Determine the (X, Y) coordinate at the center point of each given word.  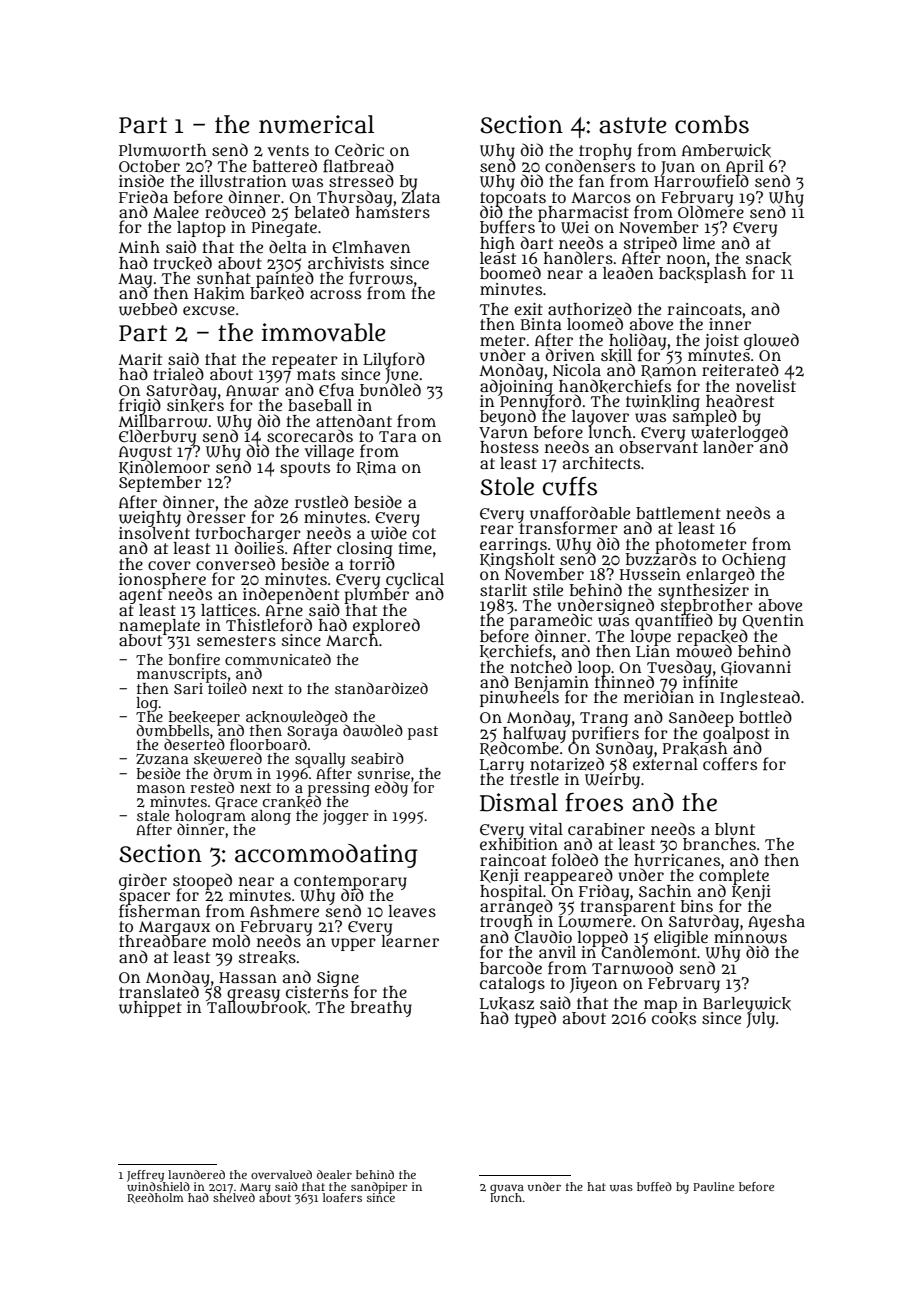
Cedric (359, 149)
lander (729, 447)
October (149, 166)
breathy (381, 1009)
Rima (376, 468)
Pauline (713, 1186)
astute (633, 125)
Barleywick (747, 1004)
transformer (568, 528)
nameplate (159, 627)
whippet (150, 1009)
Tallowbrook (257, 1008)
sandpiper (379, 1187)
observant (659, 447)
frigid (140, 406)
